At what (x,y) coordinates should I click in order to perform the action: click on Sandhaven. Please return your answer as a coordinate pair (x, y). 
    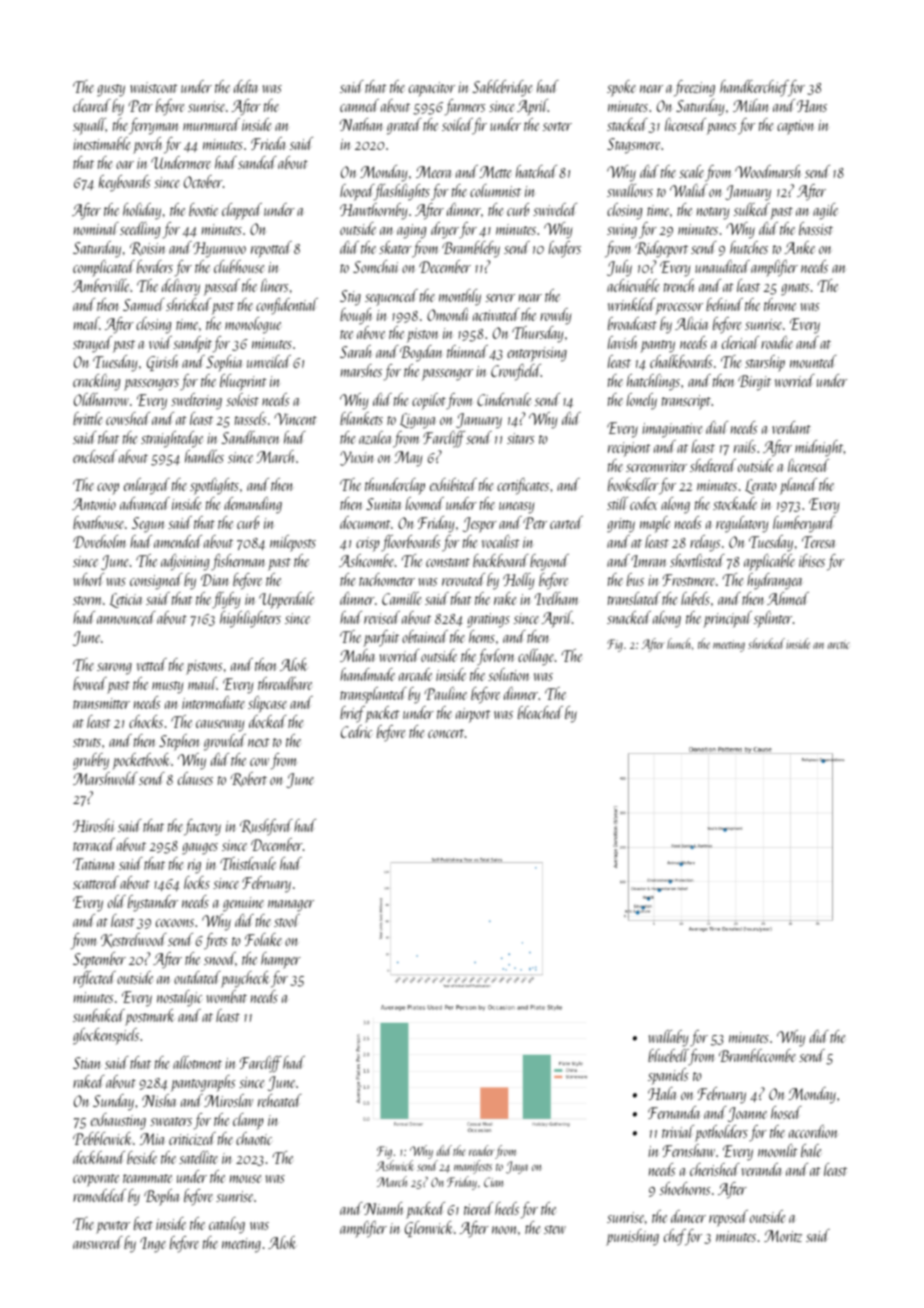
    Looking at the image, I should click on (250, 437).
